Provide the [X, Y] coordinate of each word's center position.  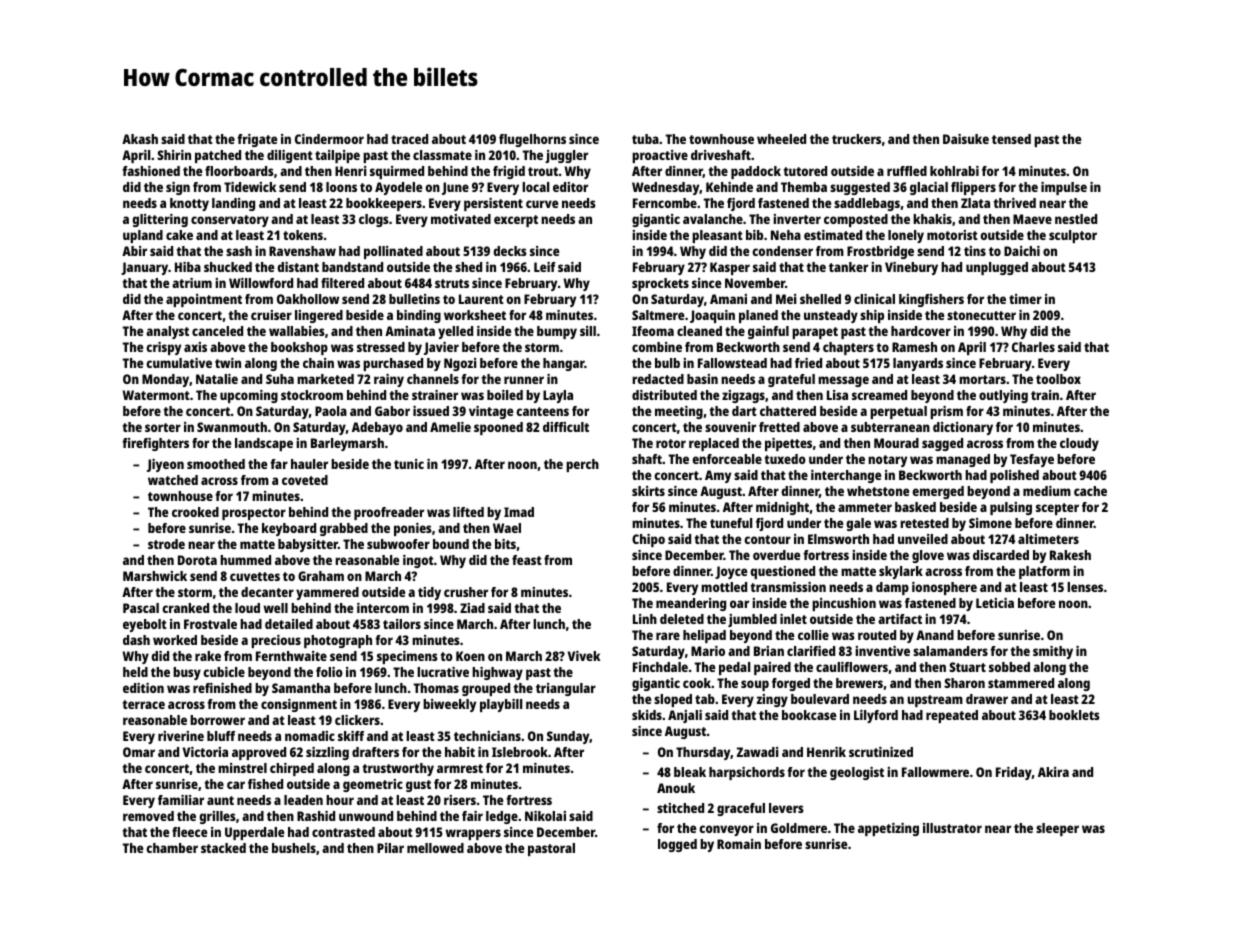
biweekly [449, 705]
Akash [140, 139]
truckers [856, 139]
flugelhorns [532, 140]
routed [877, 635]
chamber [172, 848]
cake [179, 235]
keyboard [289, 529]
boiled [505, 395]
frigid [509, 172]
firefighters [155, 444]
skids [647, 715]
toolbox [1058, 379]
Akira [1053, 772]
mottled [724, 587]
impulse [1064, 188]
